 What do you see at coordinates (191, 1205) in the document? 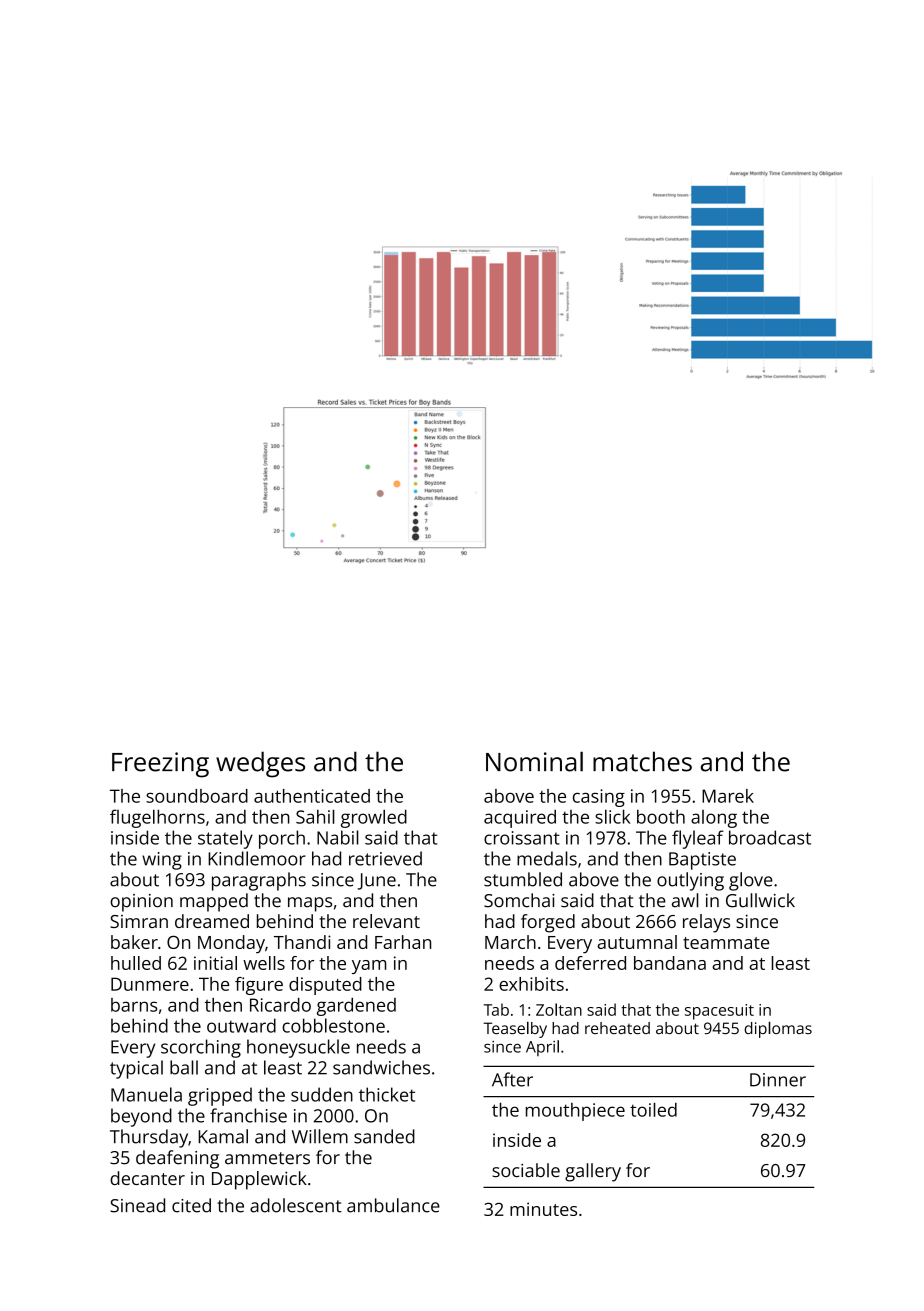
I see `cited` at bounding box center [191, 1205].
